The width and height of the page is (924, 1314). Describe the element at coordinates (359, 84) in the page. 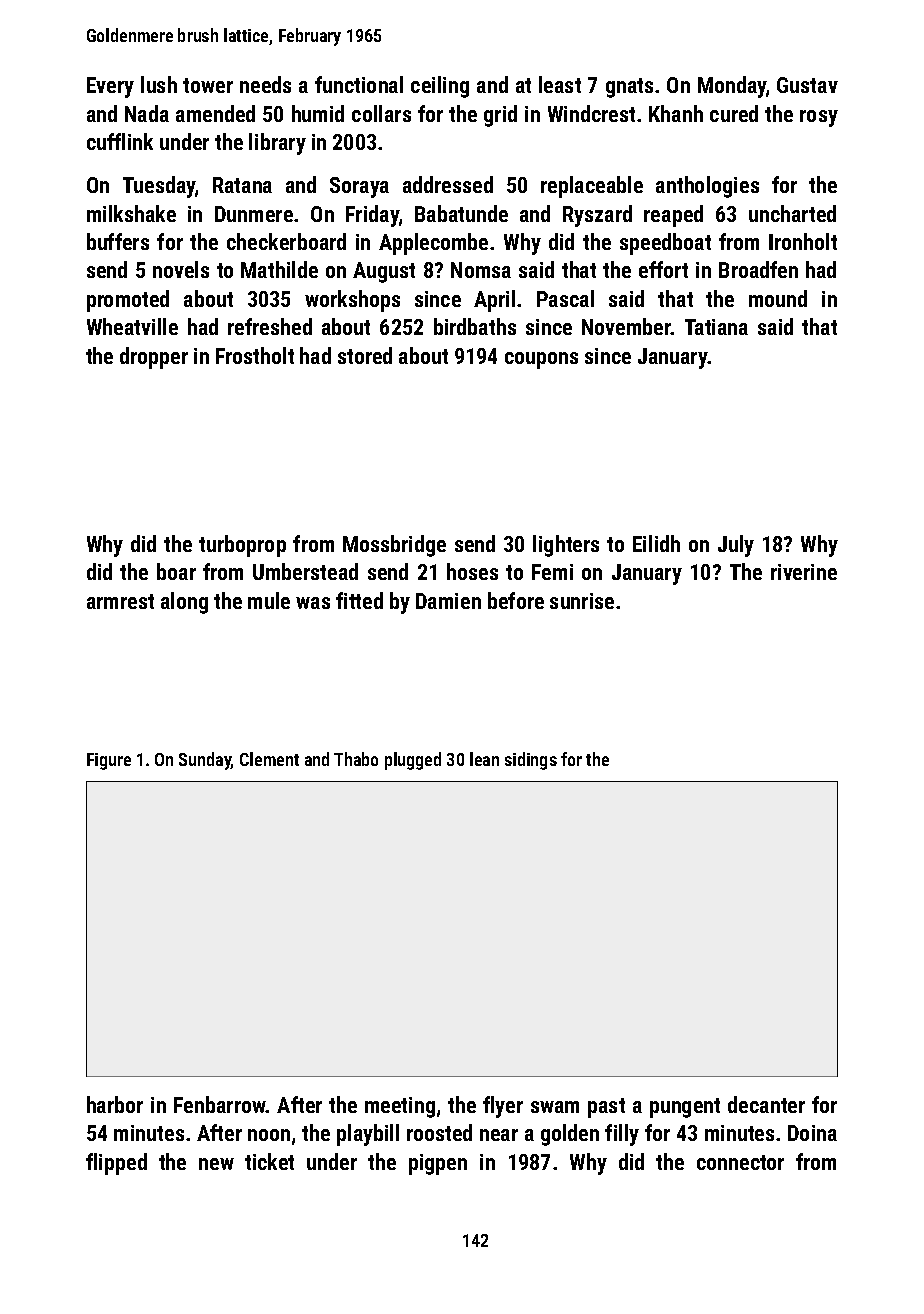

I see `functional` at that location.
